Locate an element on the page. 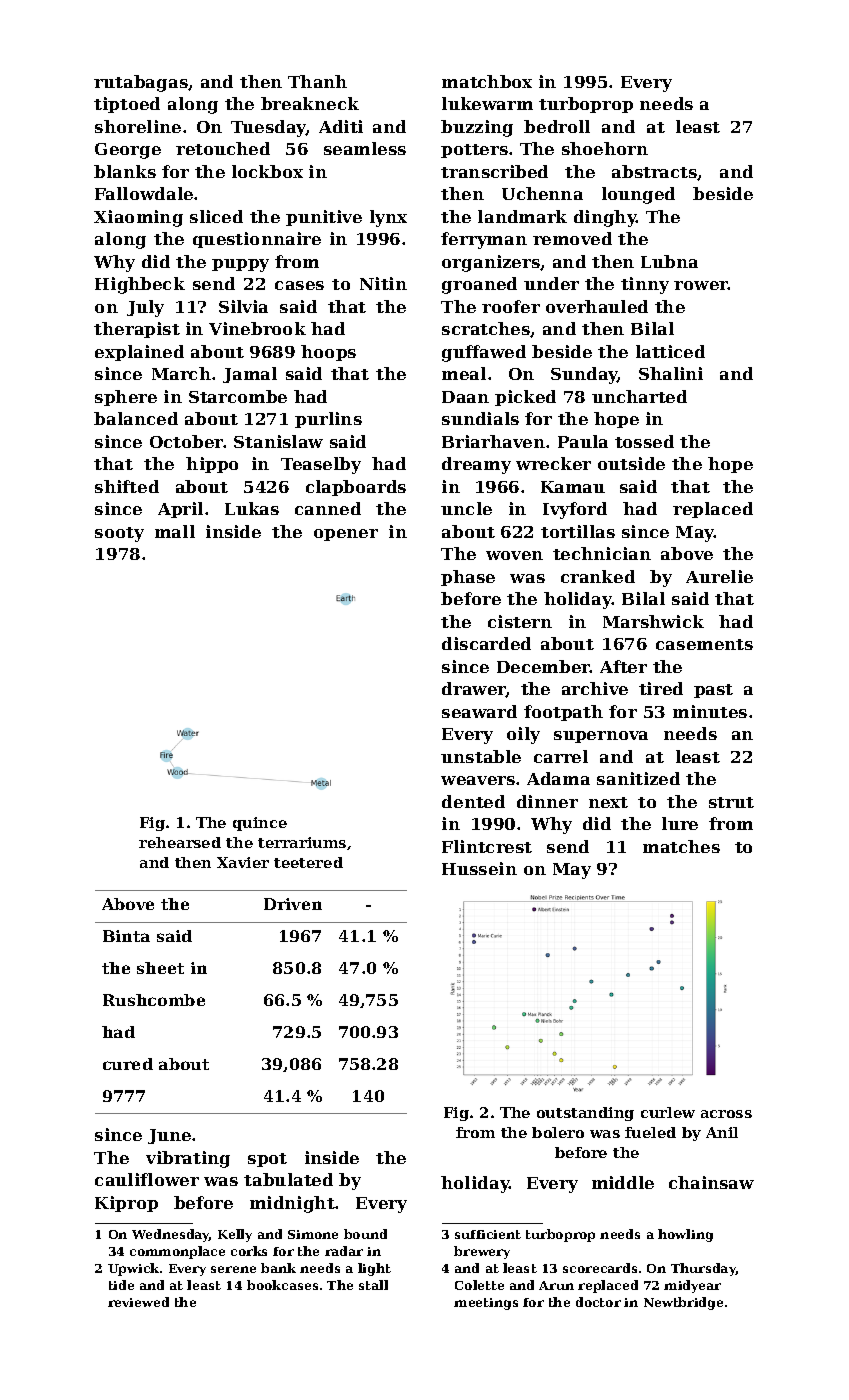 This page has width=849, height=1400. quince is located at coordinates (260, 824).
